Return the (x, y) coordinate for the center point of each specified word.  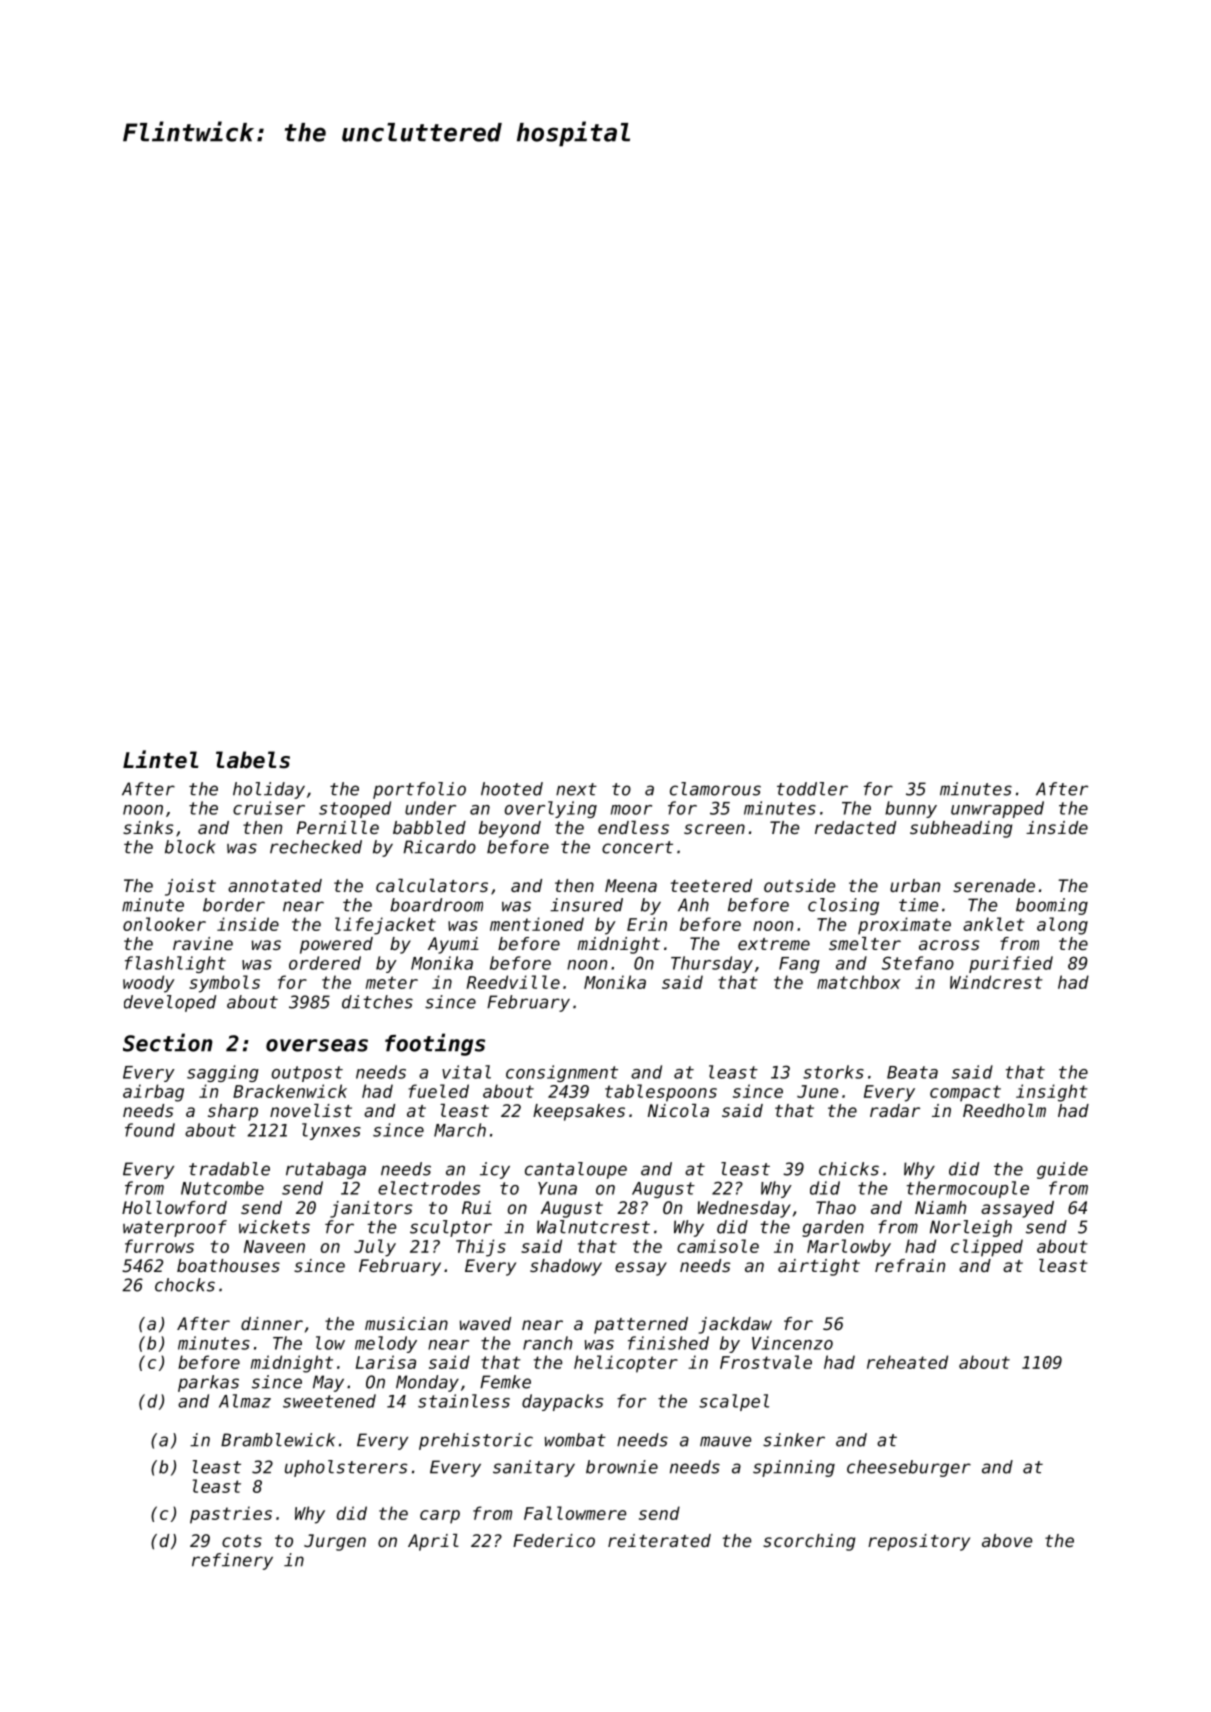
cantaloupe (576, 1170)
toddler (812, 789)
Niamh (940, 1207)
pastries (231, 1515)
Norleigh (971, 1228)
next (576, 789)
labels (253, 760)
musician (406, 1323)
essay (641, 1269)
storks (833, 1072)
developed (170, 1003)
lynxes (331, 1131)
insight (1052, 1093)
